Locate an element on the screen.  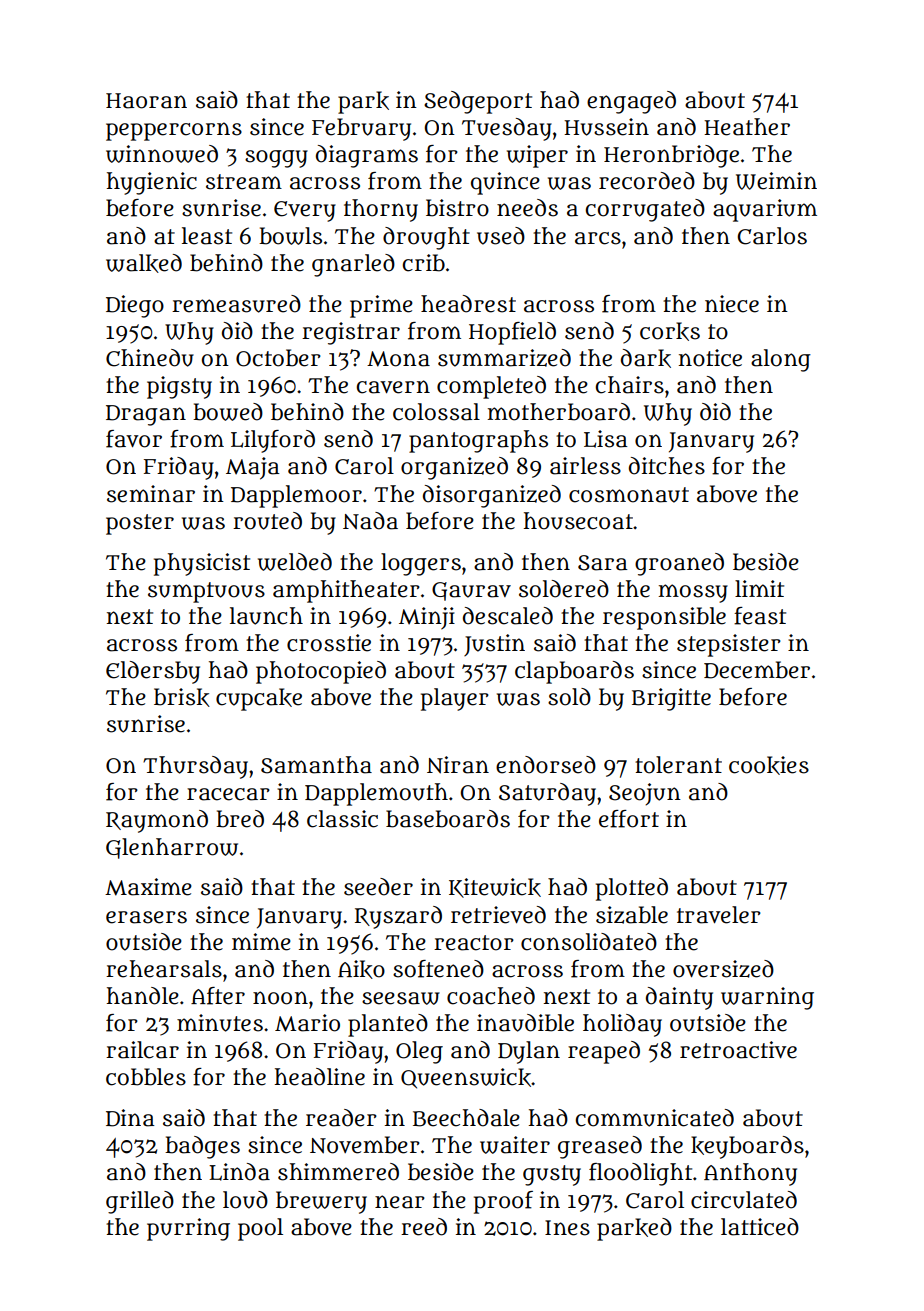
along is located at coordinates (781, 360).
